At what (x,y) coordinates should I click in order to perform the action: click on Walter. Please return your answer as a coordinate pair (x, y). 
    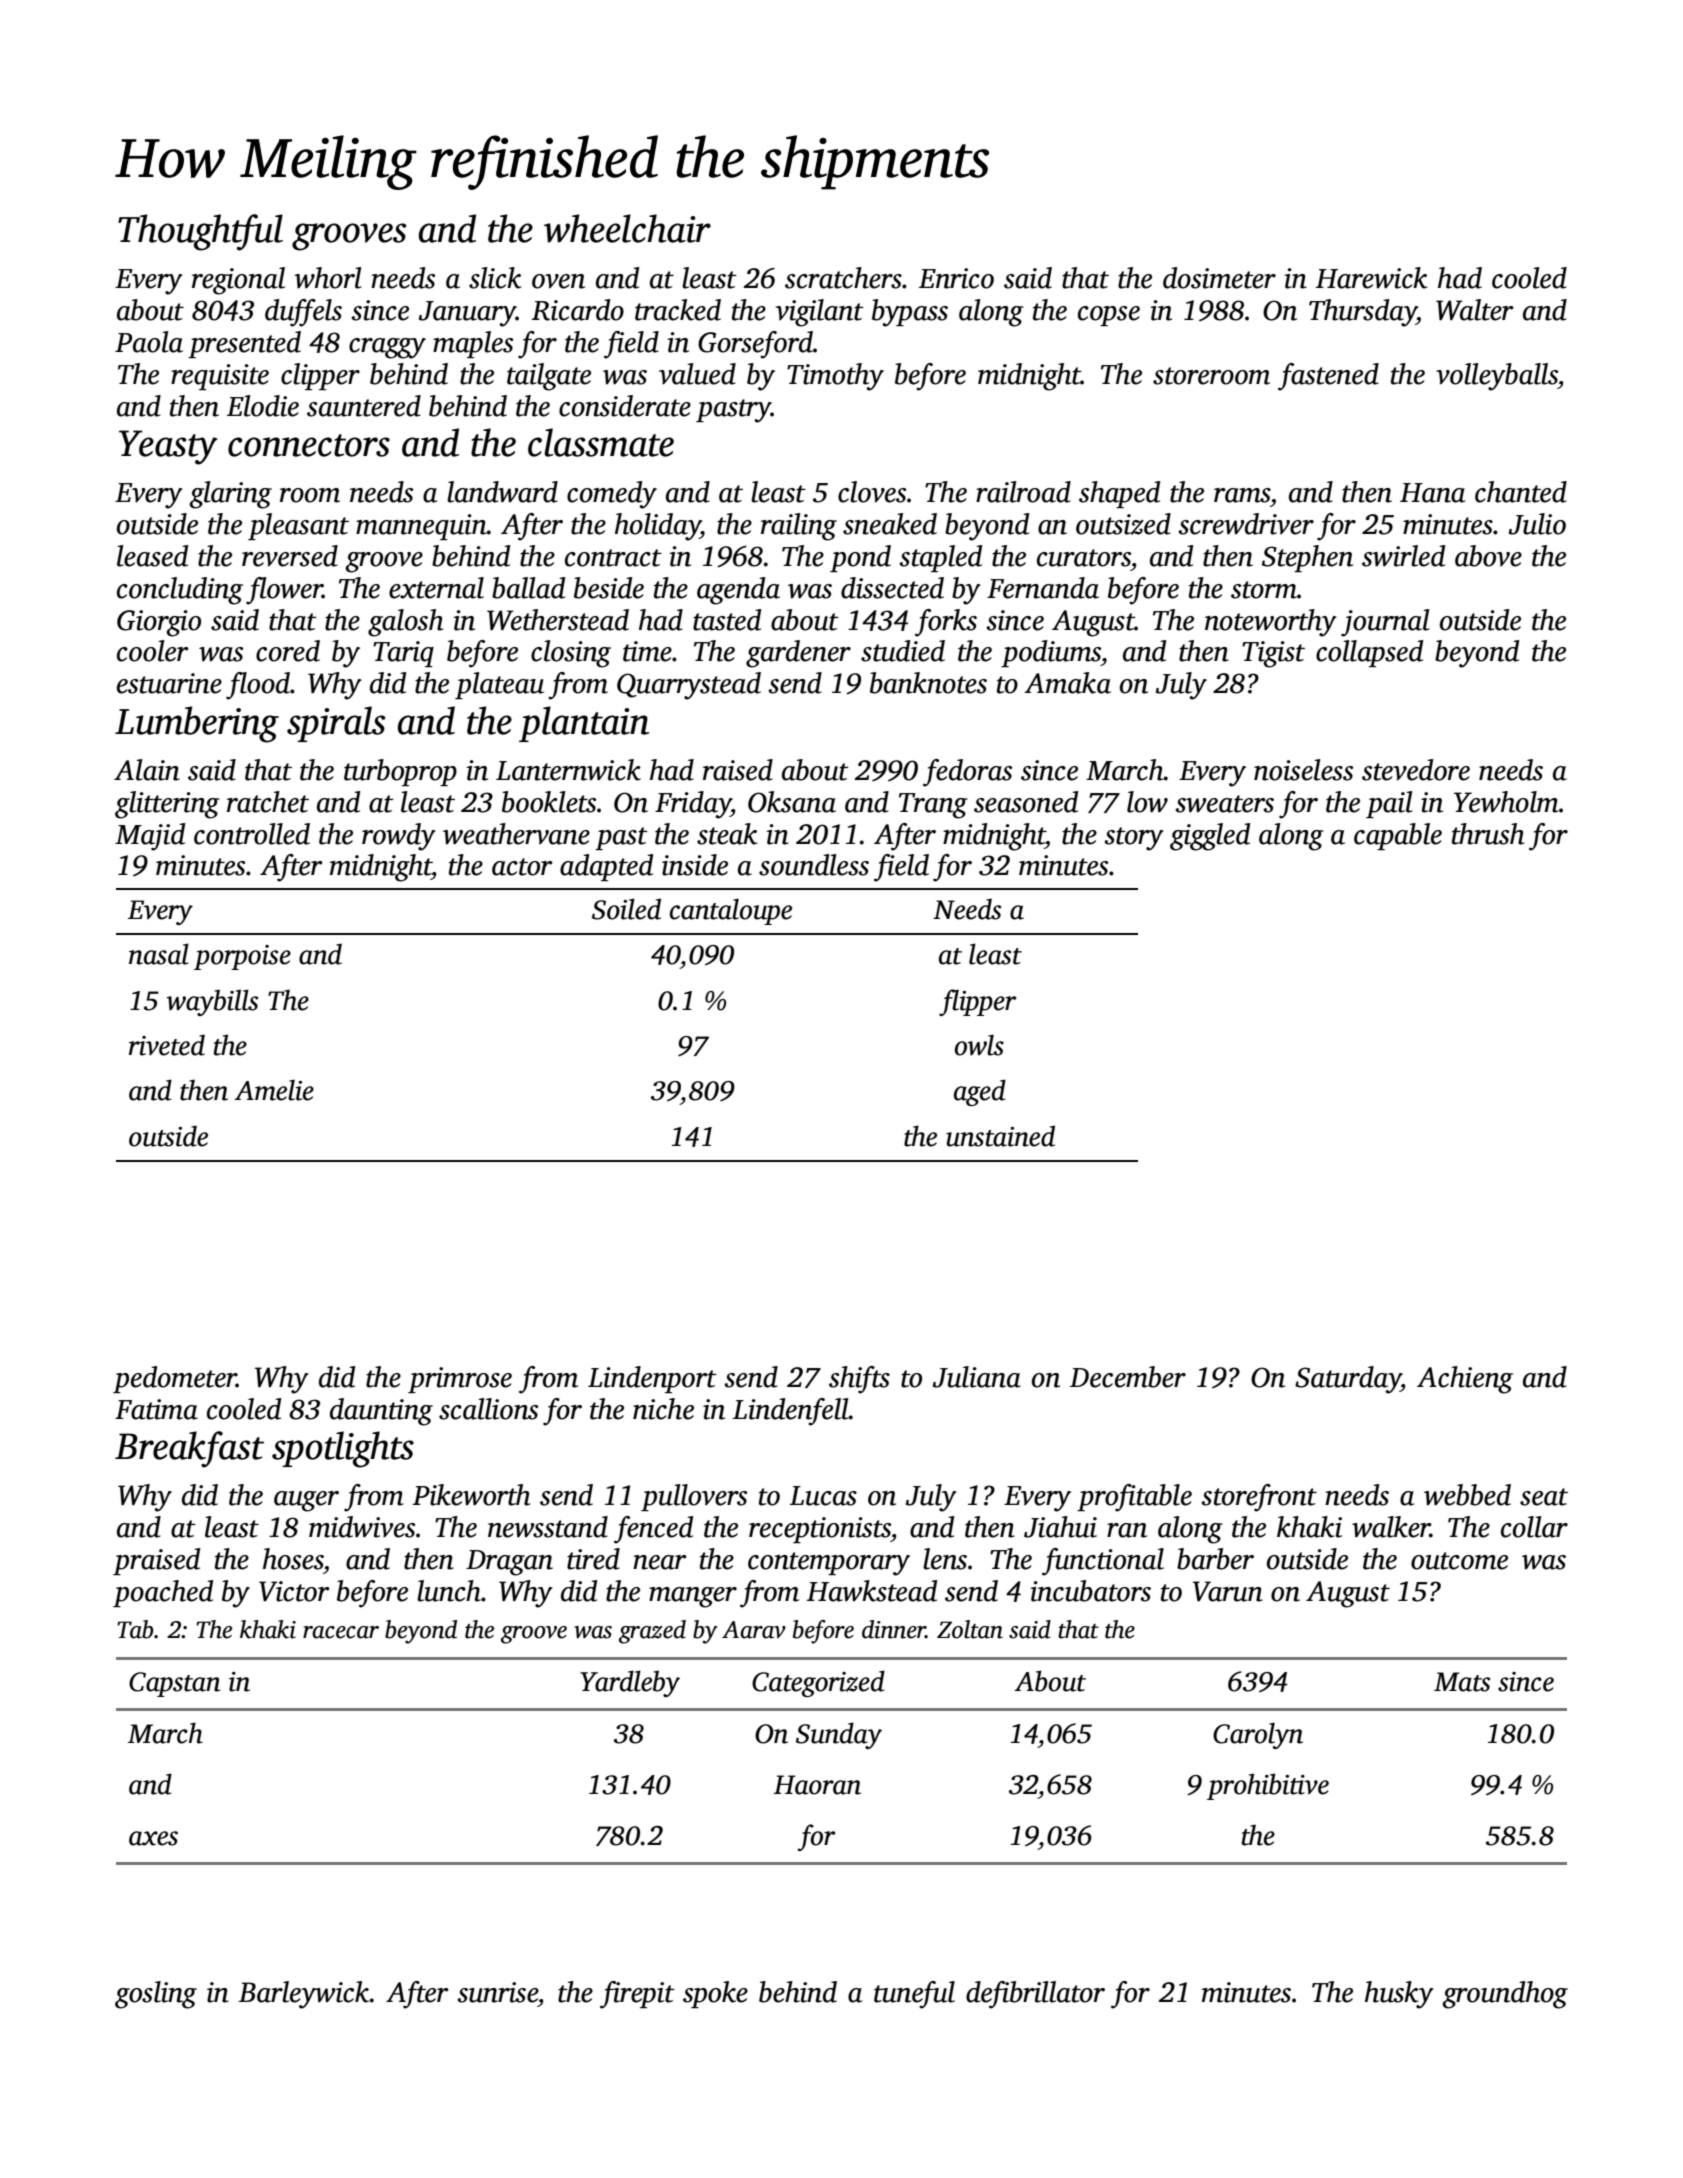
    Looking at the image, I should click on (1475, 310).
